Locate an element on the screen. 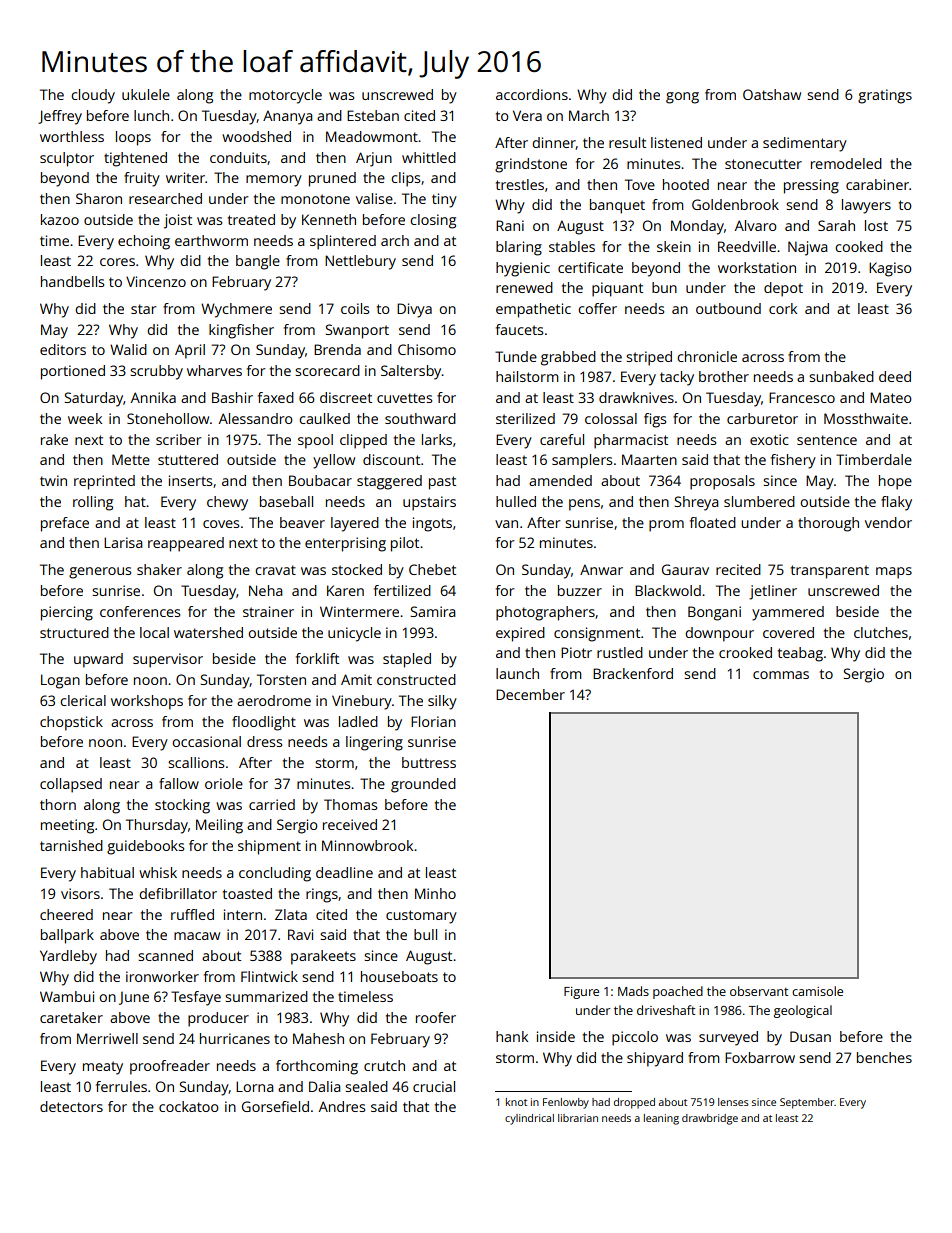 This screenshot has height=1233, width=952. gratings is located at coordinates (885, 96).
